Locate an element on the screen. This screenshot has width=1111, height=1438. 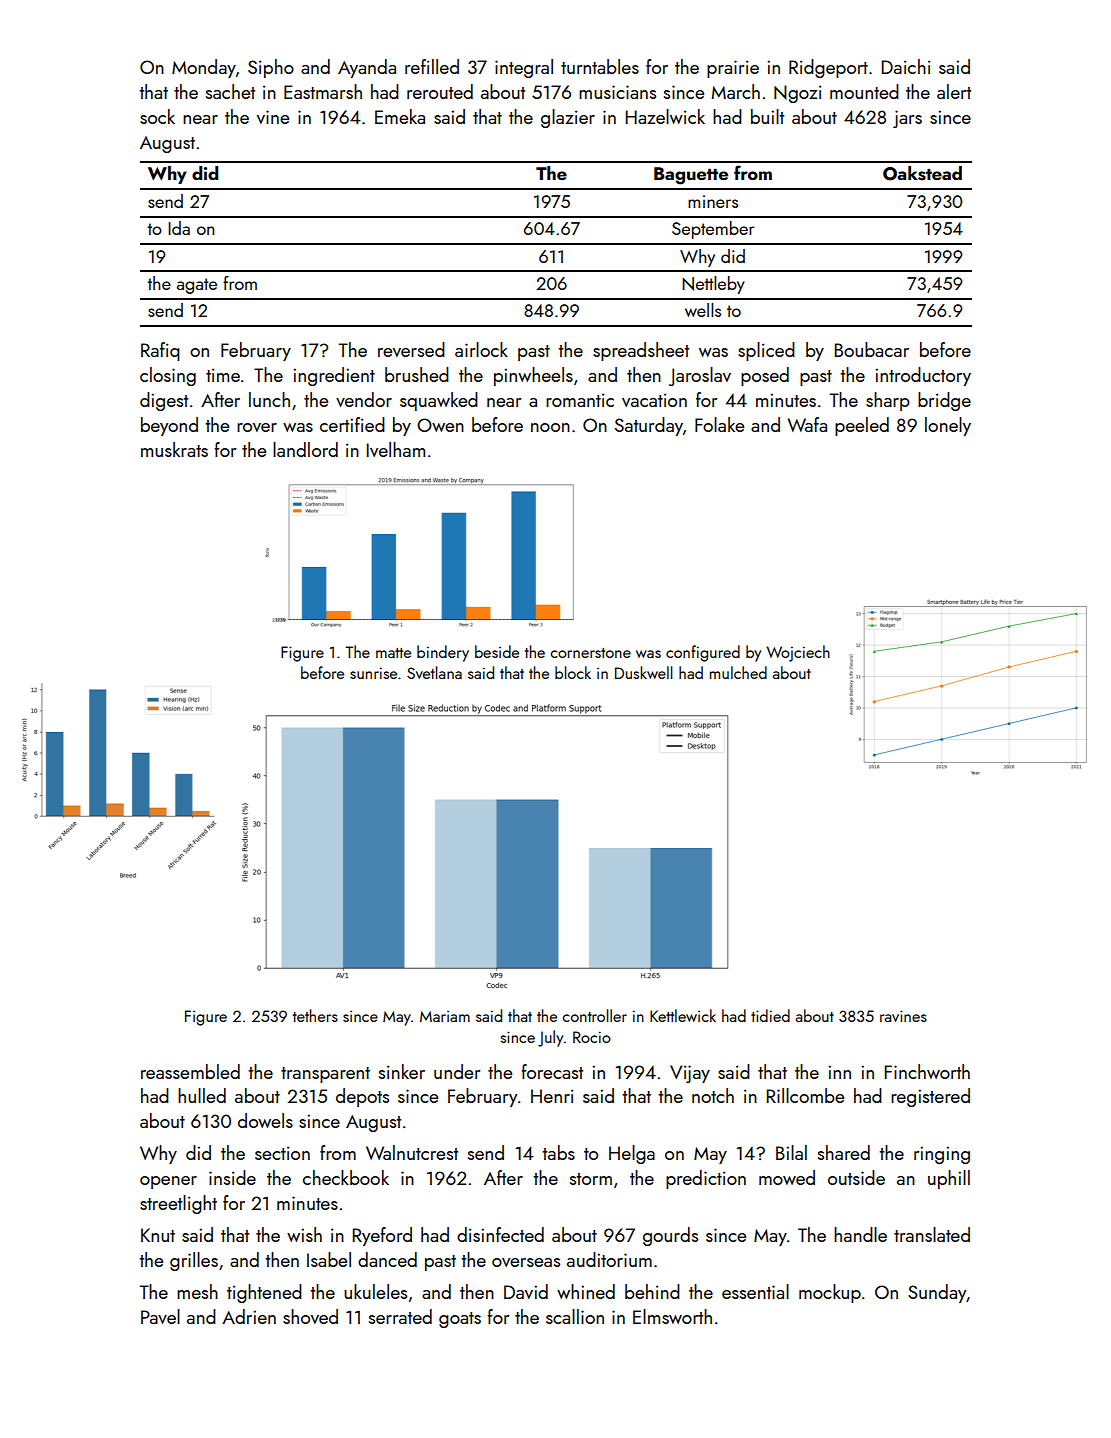
Sipho is located at coordinates (271, 68).
